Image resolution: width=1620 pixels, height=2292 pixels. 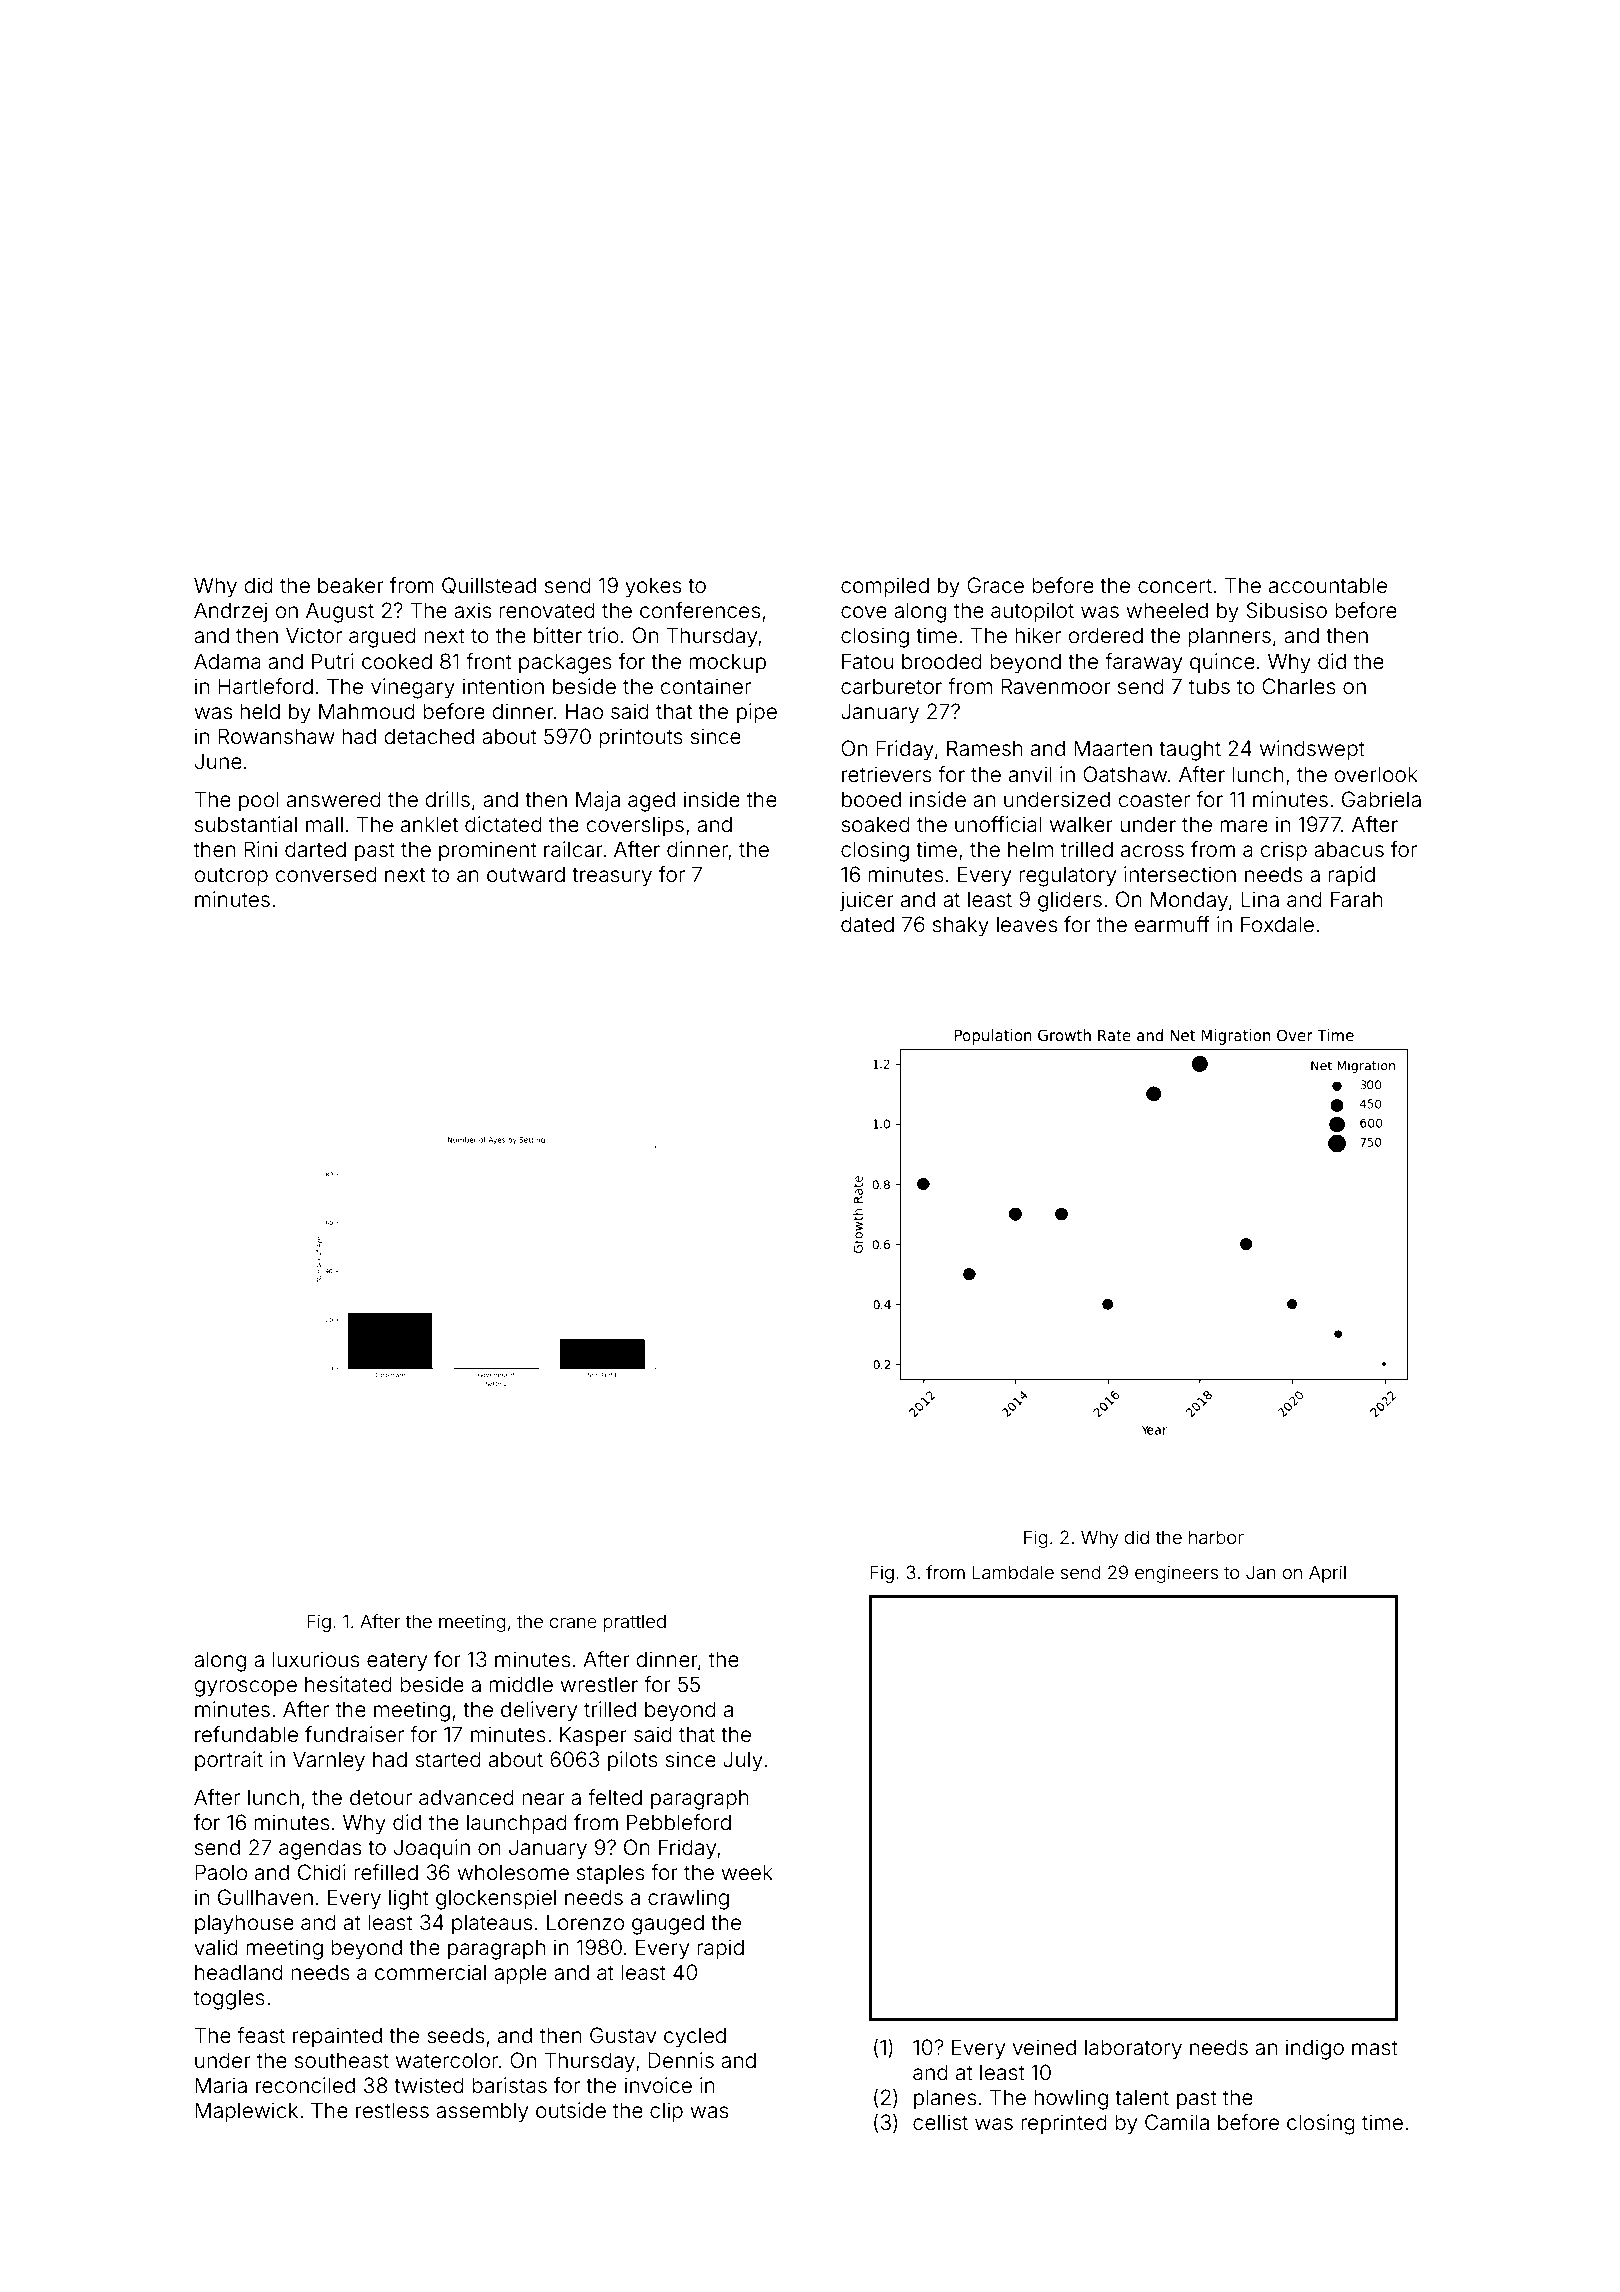 What do you see at coordinates (539, 1711) in the screenshot?
I see `delivery` at bounding box center [539, 1711].
